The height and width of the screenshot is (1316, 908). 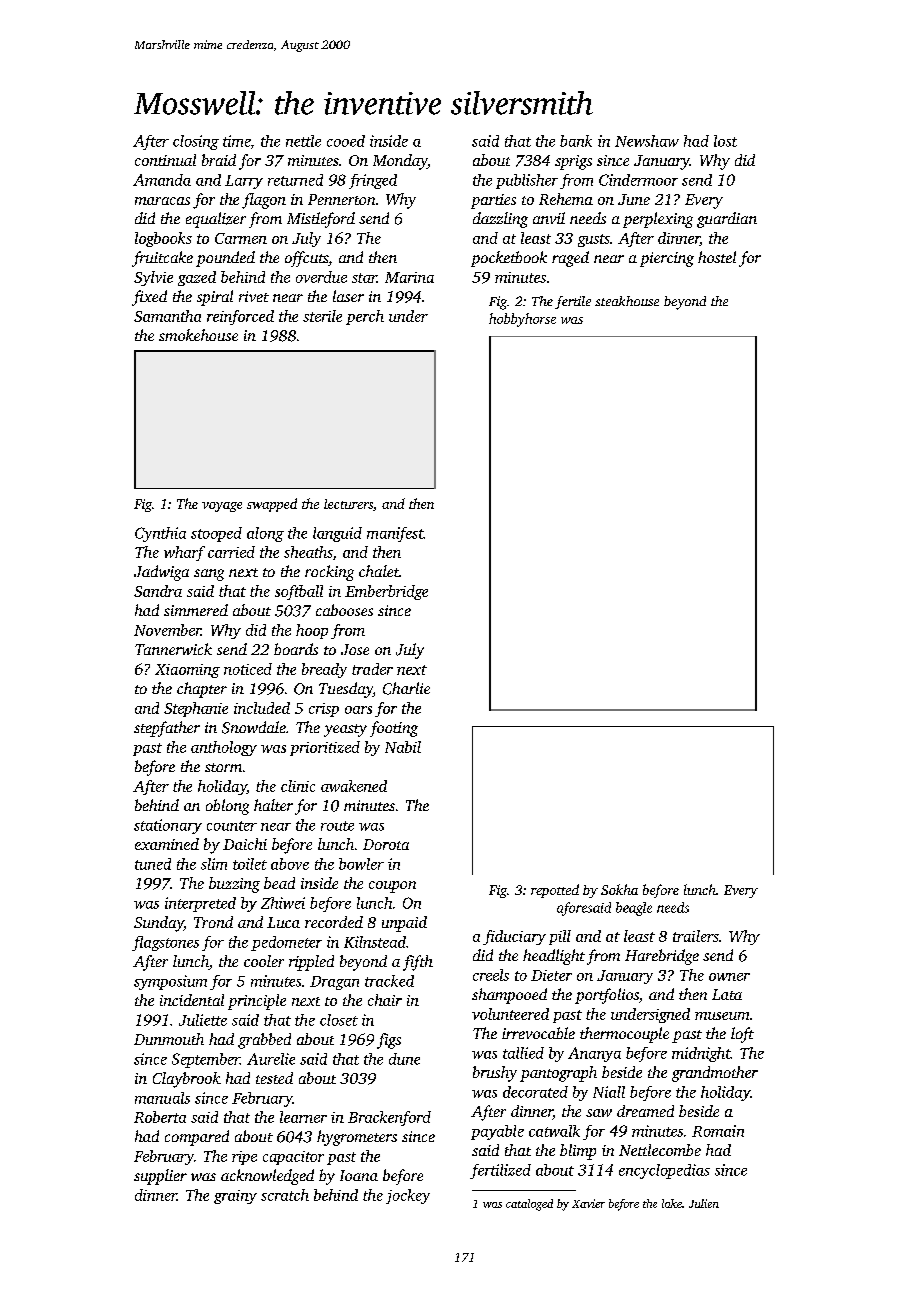 What do you see at coordinates (198, 335) in the screenshot?
I see `smokehouse` at bounding box center [198, 335].
